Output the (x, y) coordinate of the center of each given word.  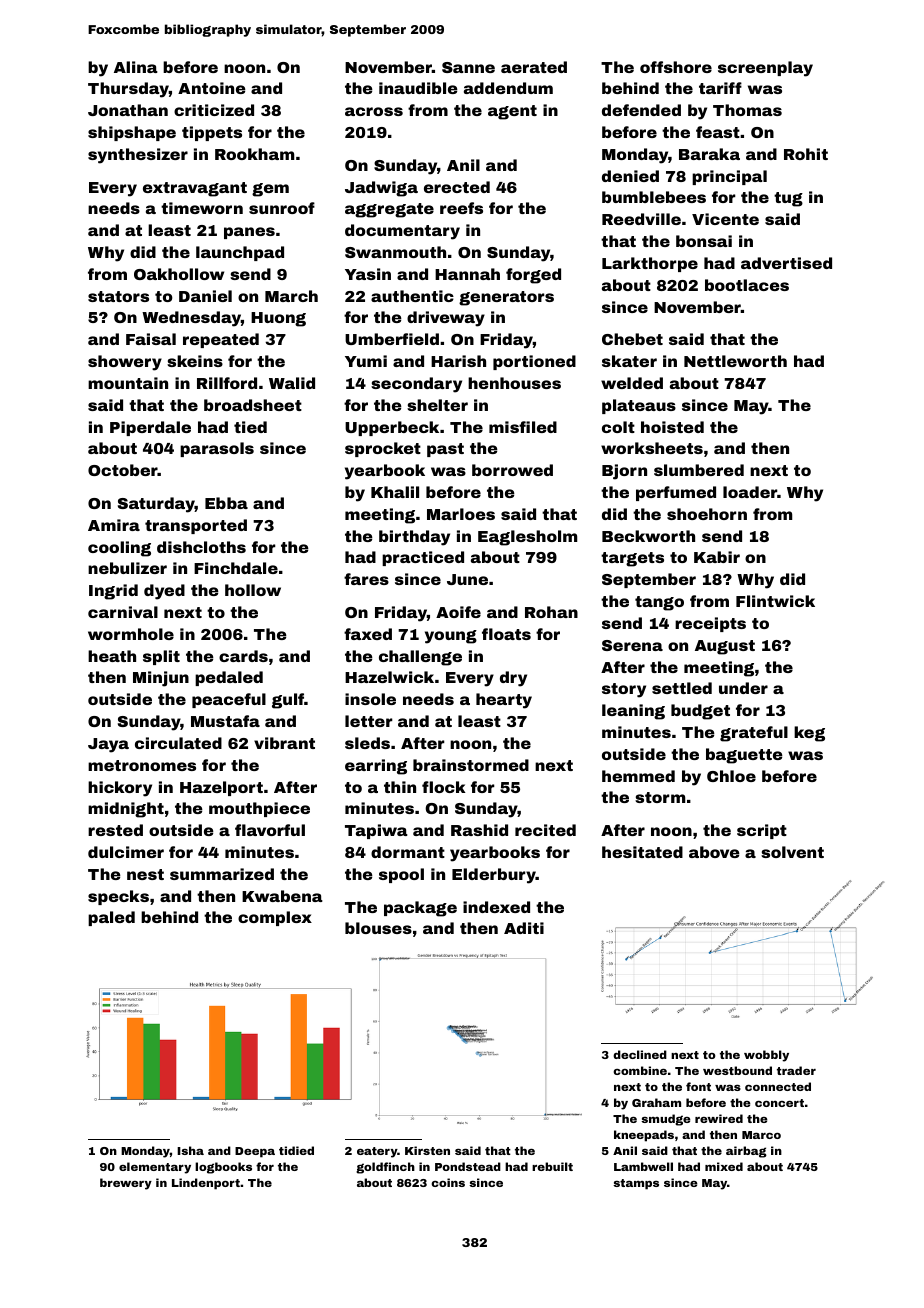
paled (111, 918)
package (420, 909)
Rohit (806, 154)
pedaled (229, 678)
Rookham (254, 154)
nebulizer (127, 568)
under (743, 688)
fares (366, 579)
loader (750, 492)
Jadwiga (381, 189)
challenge (420, 658)
